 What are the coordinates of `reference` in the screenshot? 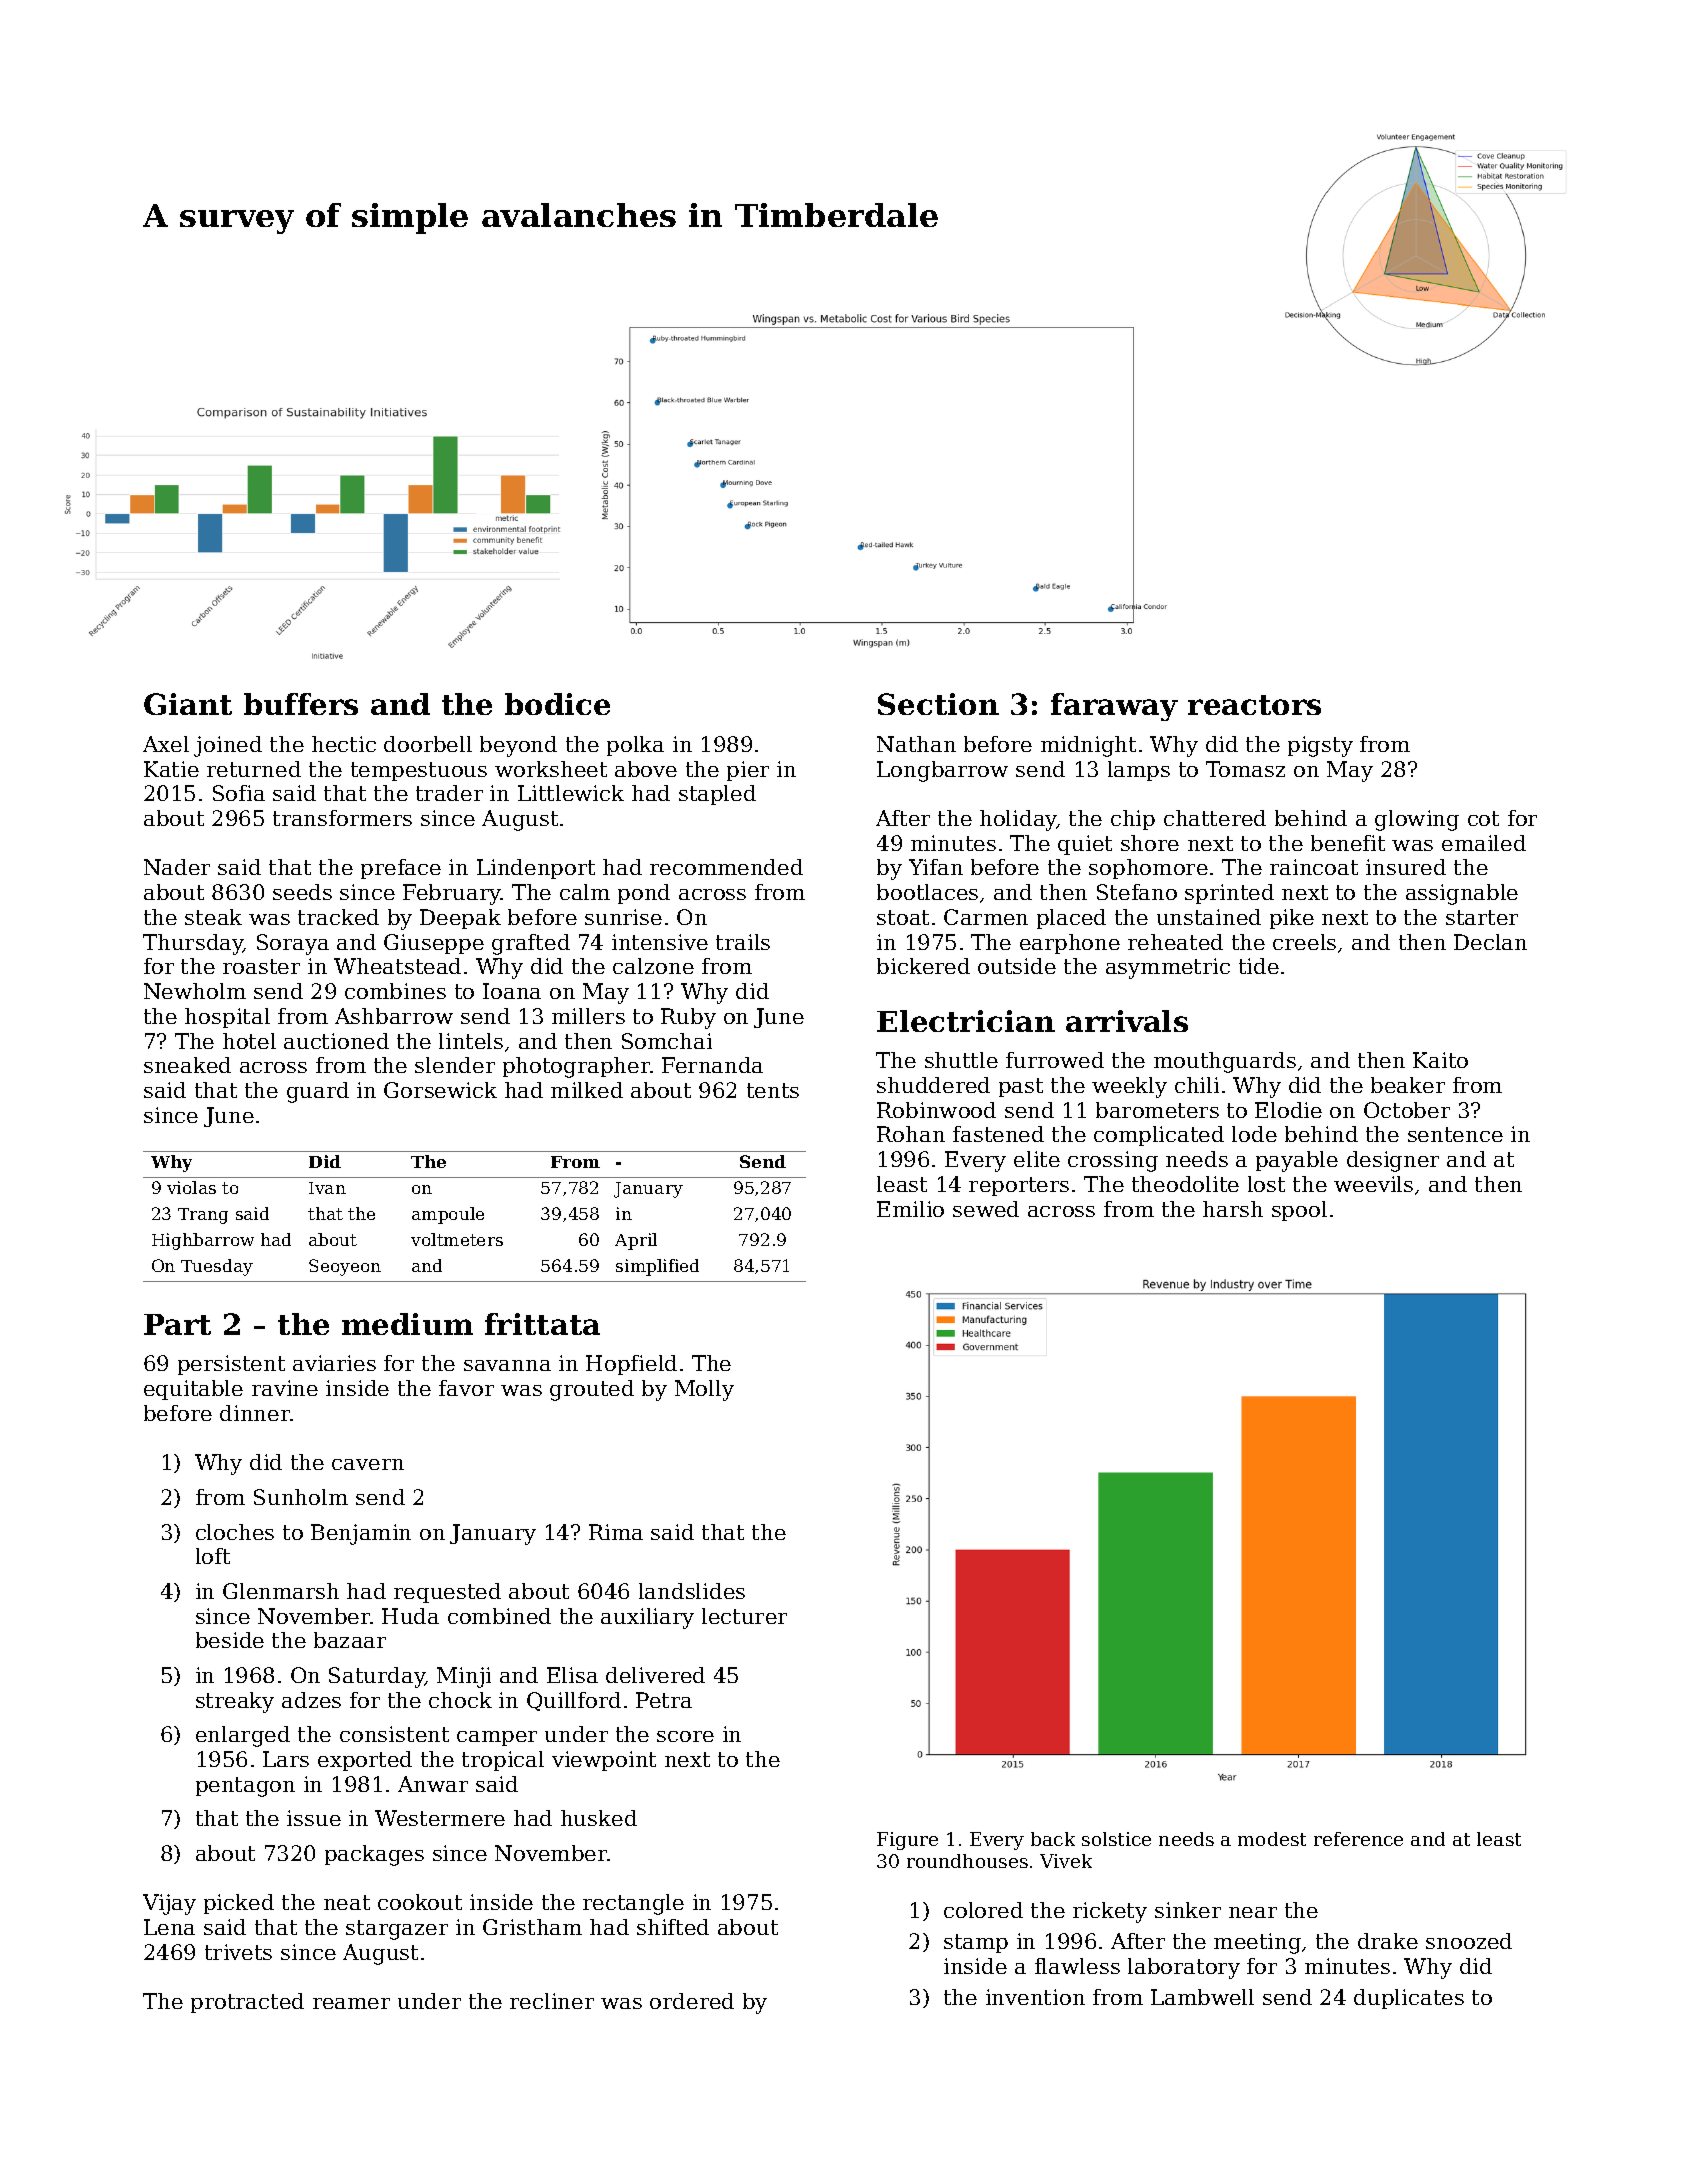 It's located at (1358, 1839).
